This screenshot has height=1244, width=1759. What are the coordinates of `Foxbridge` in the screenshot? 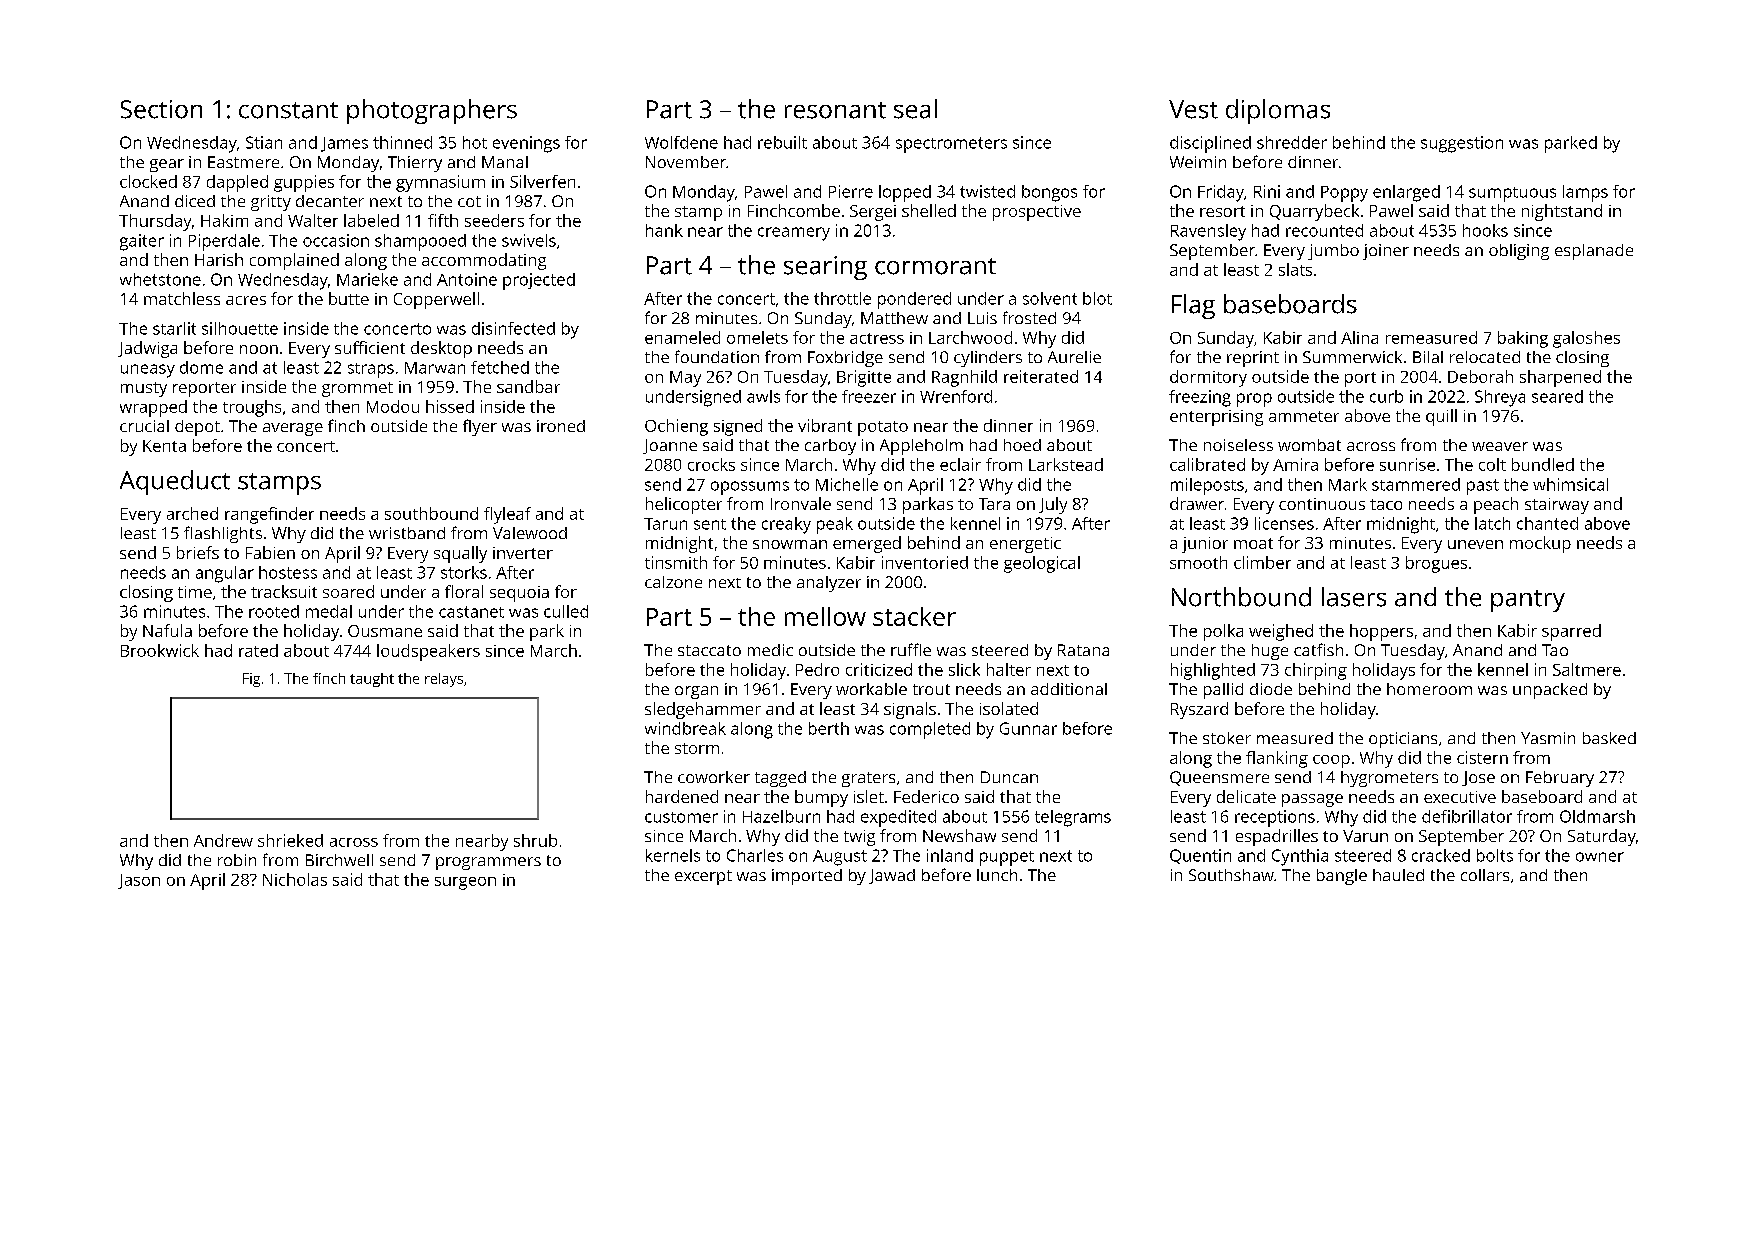 It's located at (845, 359).
